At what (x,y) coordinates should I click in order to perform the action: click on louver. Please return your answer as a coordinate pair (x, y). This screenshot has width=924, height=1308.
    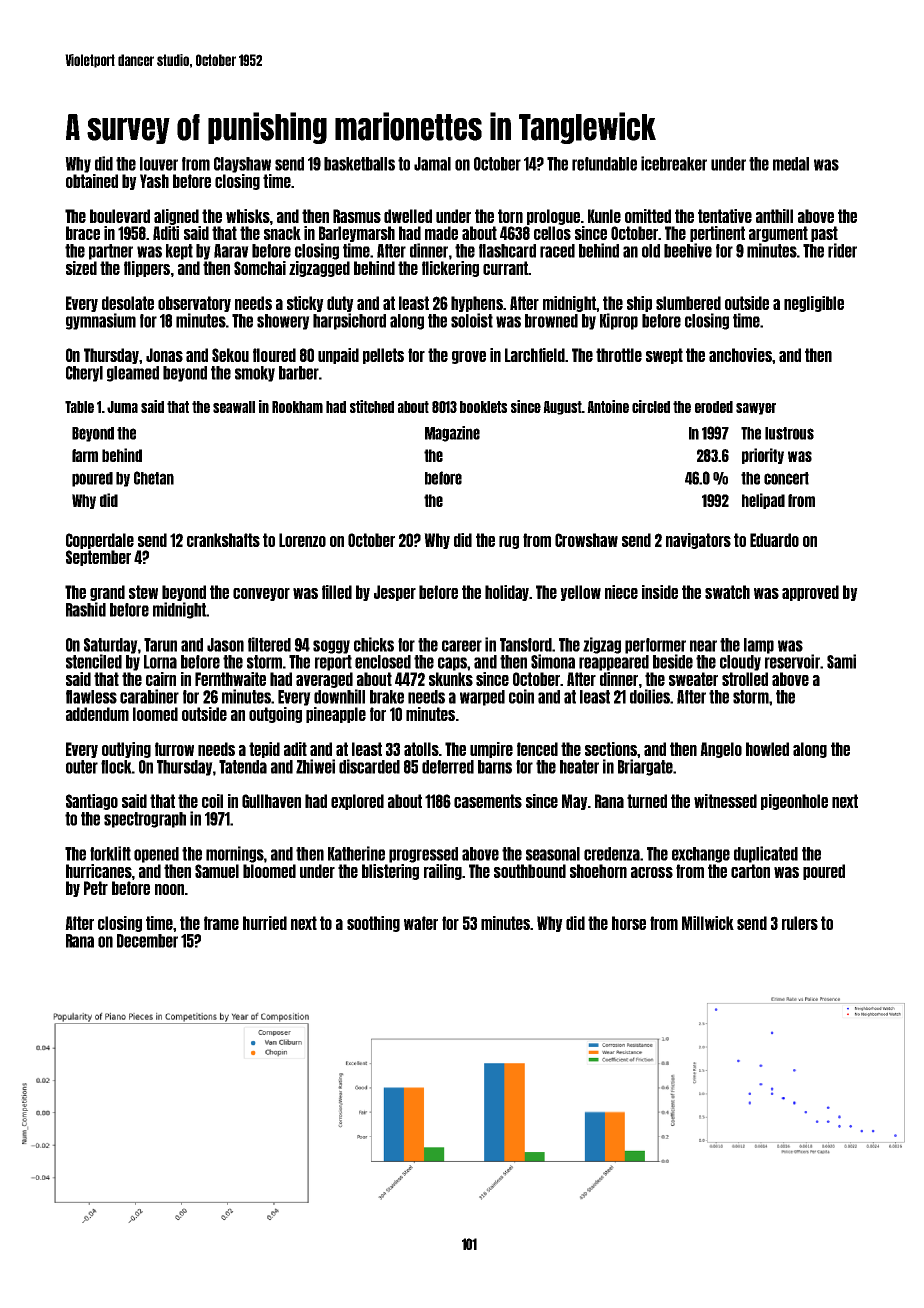
    Looking at the image, I should click on (159, 164).
